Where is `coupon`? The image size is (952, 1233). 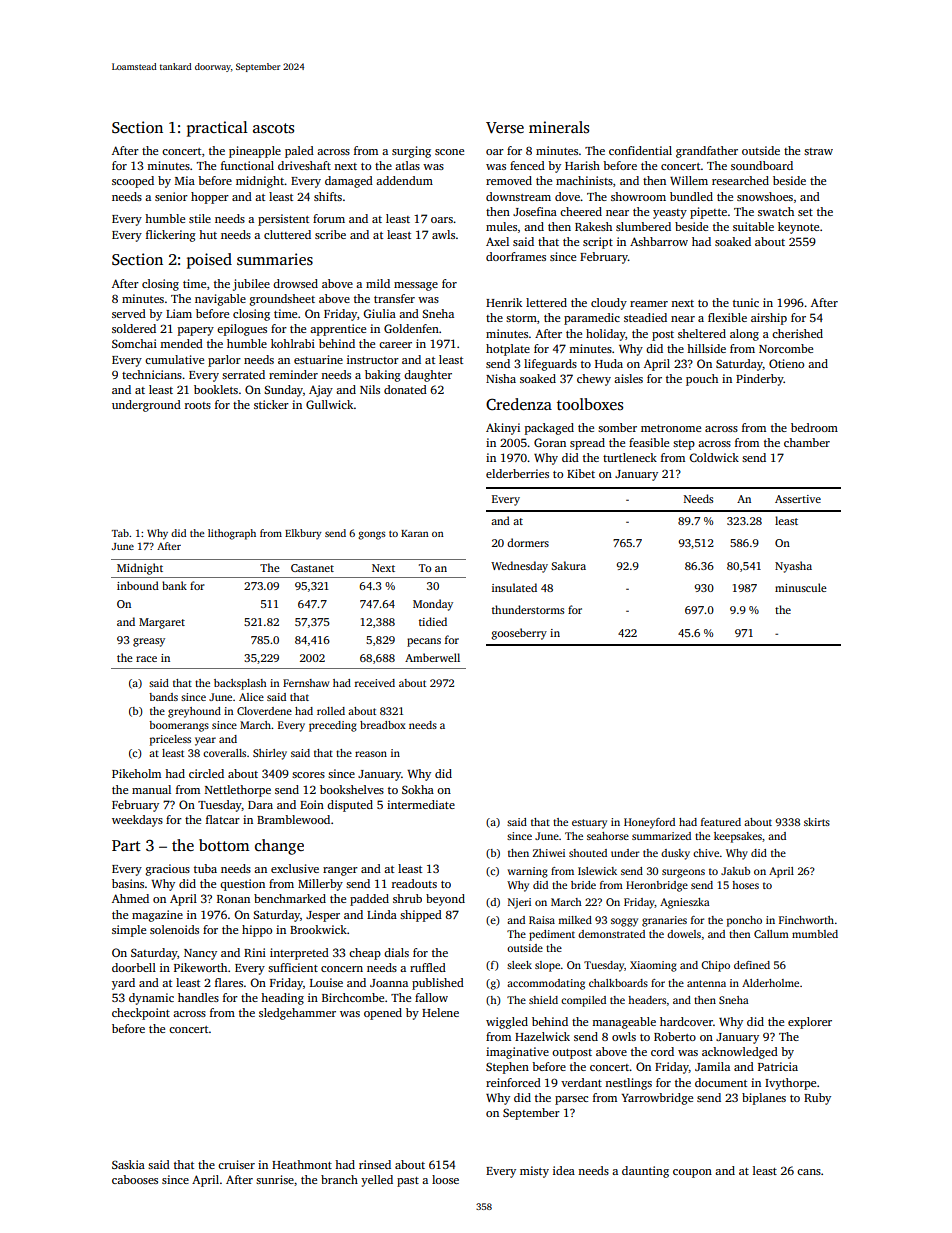
coupon is located at coordinates (692, 1173).
